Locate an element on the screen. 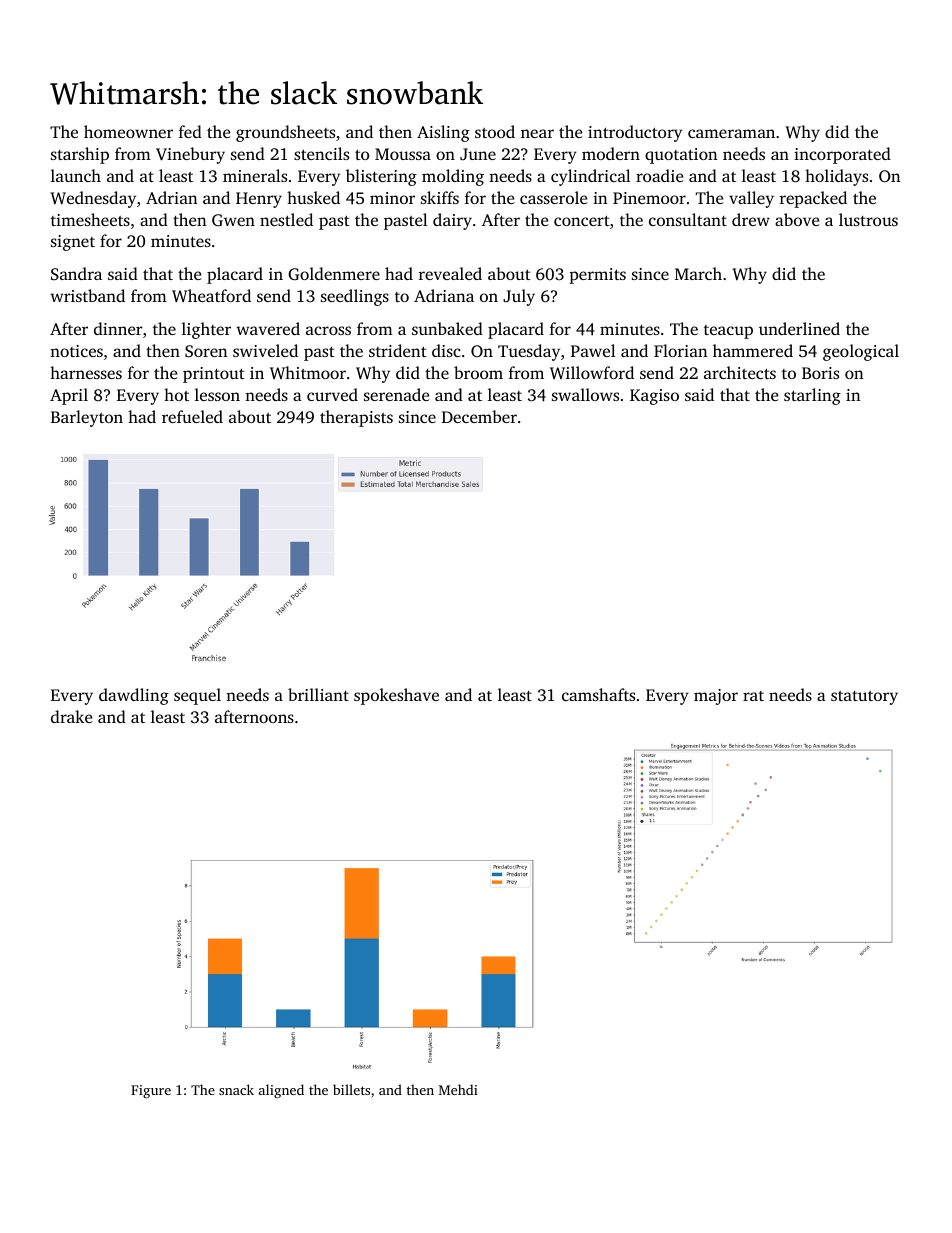  brilliant is located at coordinates (318, 694).
